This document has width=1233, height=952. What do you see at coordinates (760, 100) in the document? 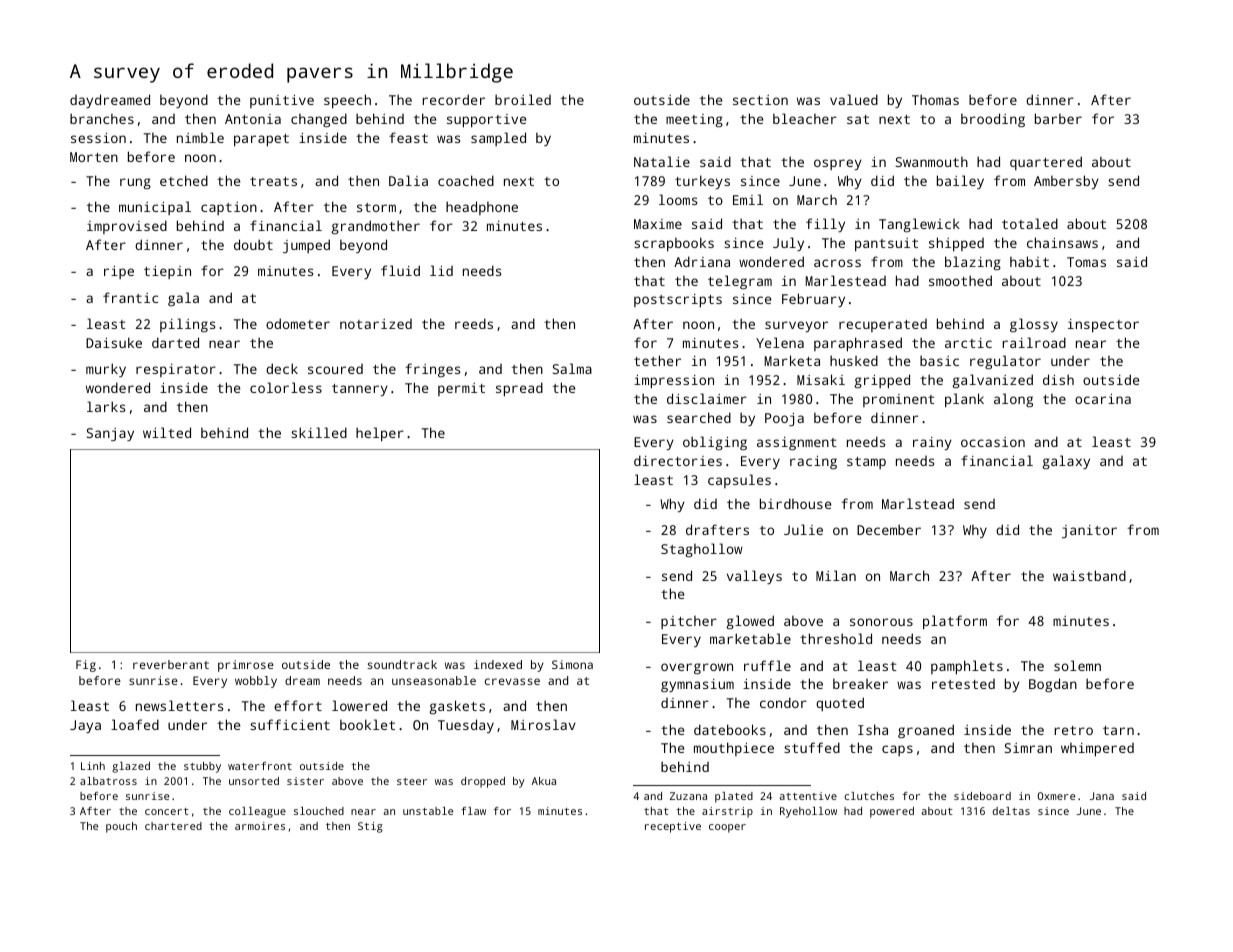
I see `section` at bounding box center [760, 100].
